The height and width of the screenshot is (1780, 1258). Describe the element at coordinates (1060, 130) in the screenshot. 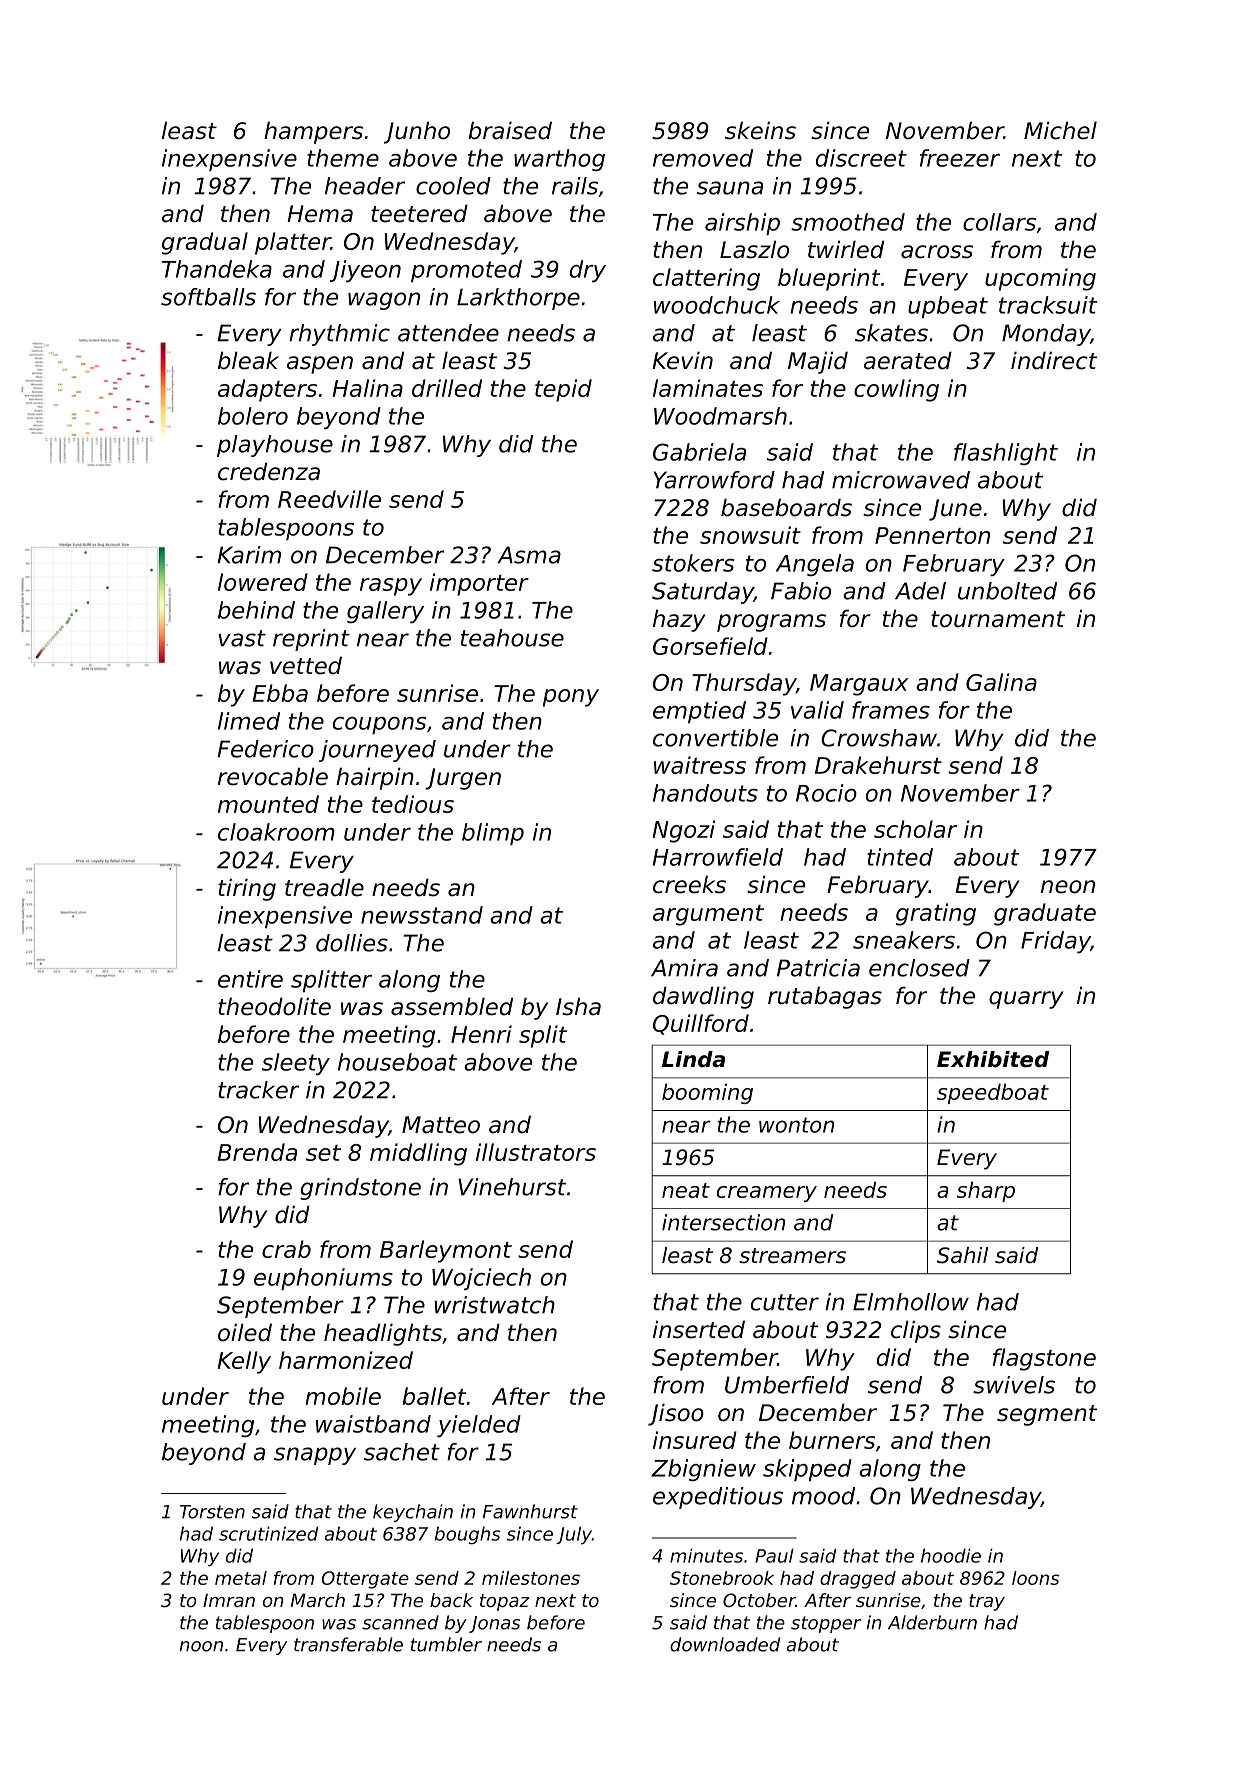

I see `Michel` at that location.
